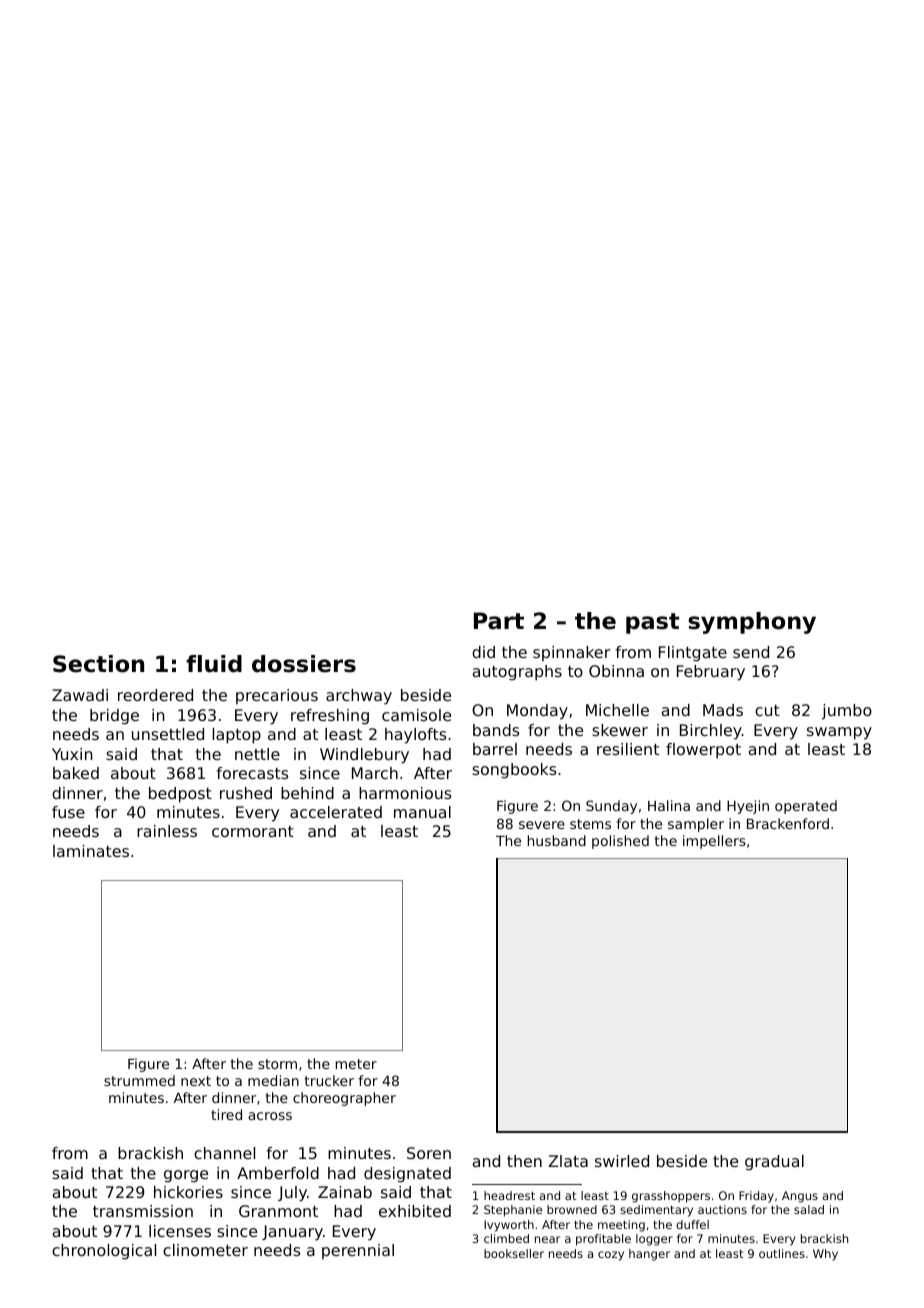 The width and height of the image is (924, 1308). What do you see at coordinates (98, 664) in the image?
I see `Section` at bounding box center [98, 664].
